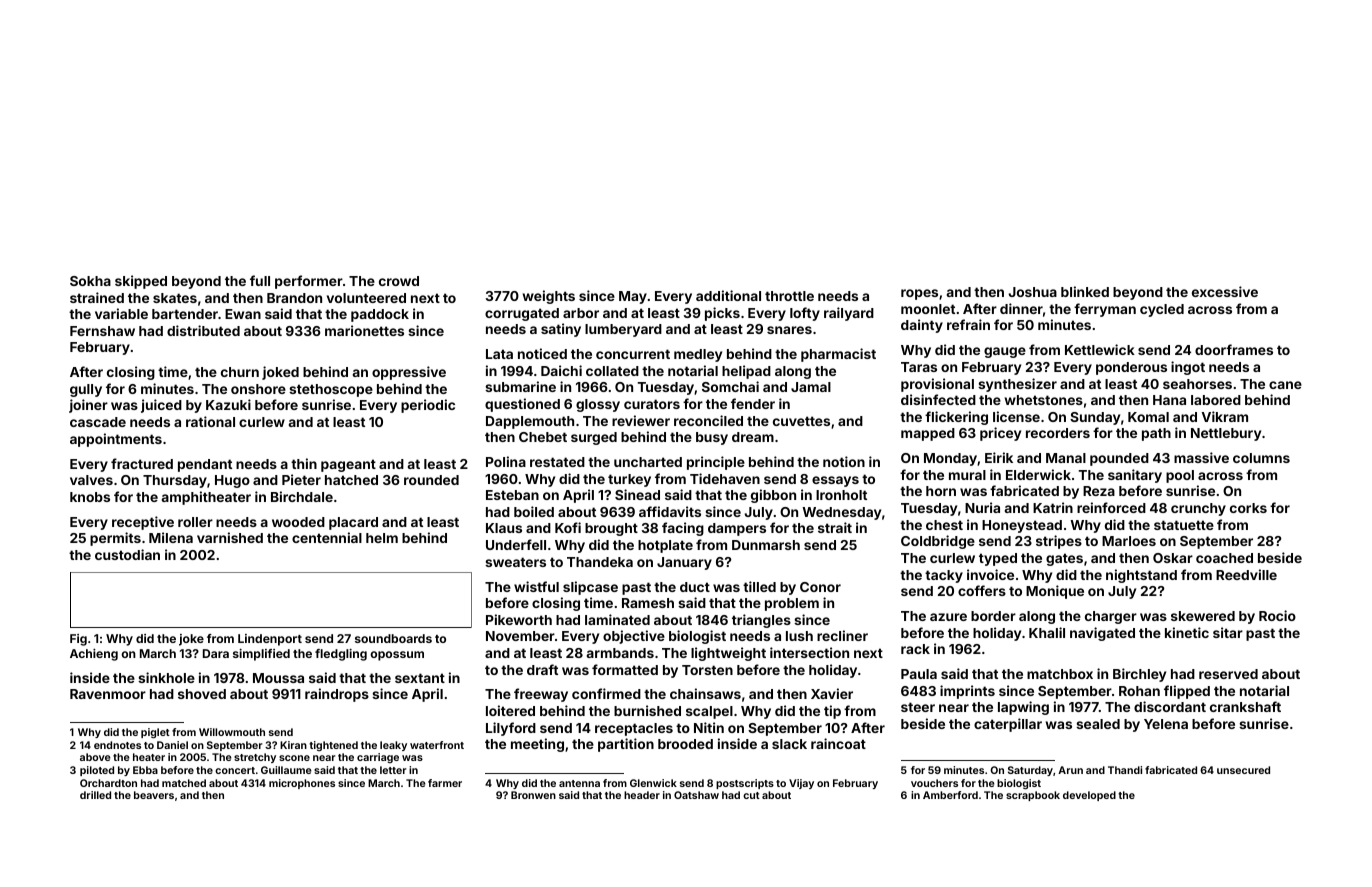  What do you see at coordinates (397, 656) in the page?
I see `opossum` at bounding box center [397, 656].
